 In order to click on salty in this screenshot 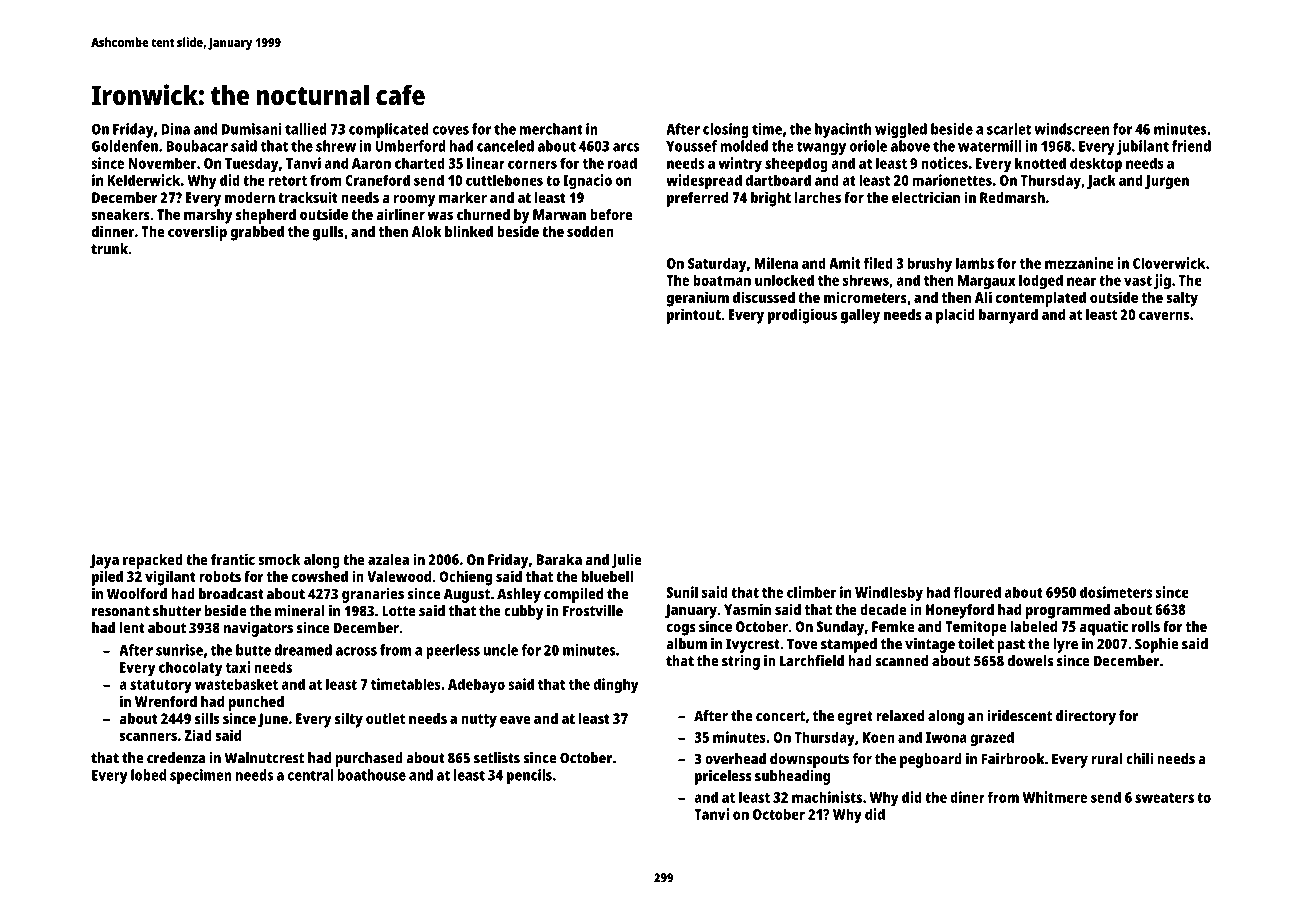, I will do `click(1182, 299)`.
